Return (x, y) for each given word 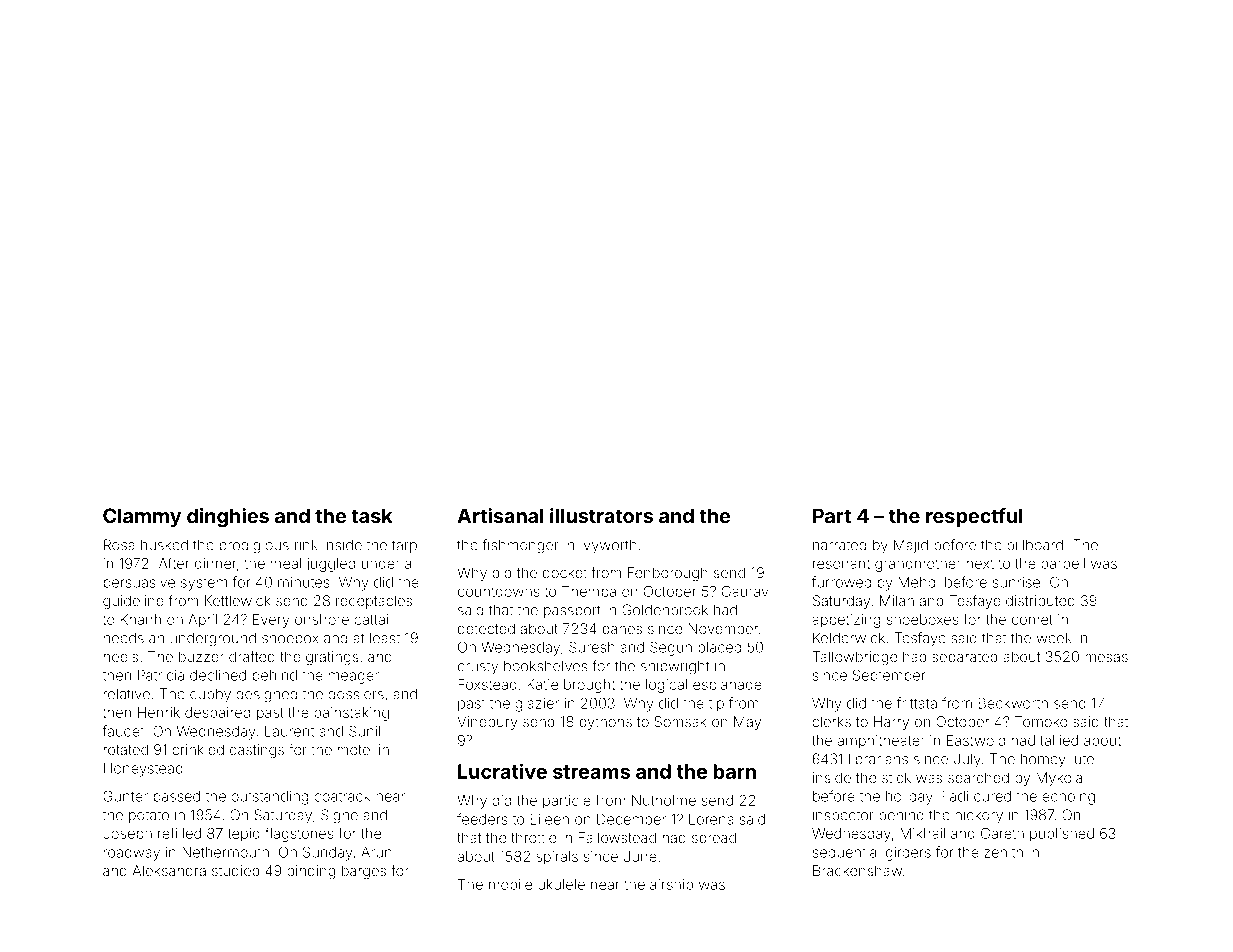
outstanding (269, 798)
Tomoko (1041, 721)
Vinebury (487, 723)
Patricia (161, 675)
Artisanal (500, 515)
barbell (1063, 563)
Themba (589, 591)
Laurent (289, 731)
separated (964, 658)
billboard (1035, 545)
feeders (482, 819)
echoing (1068, 798)
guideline (133, 602)
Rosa (119, 545)
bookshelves (546, 666)
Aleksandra (169, 870)
